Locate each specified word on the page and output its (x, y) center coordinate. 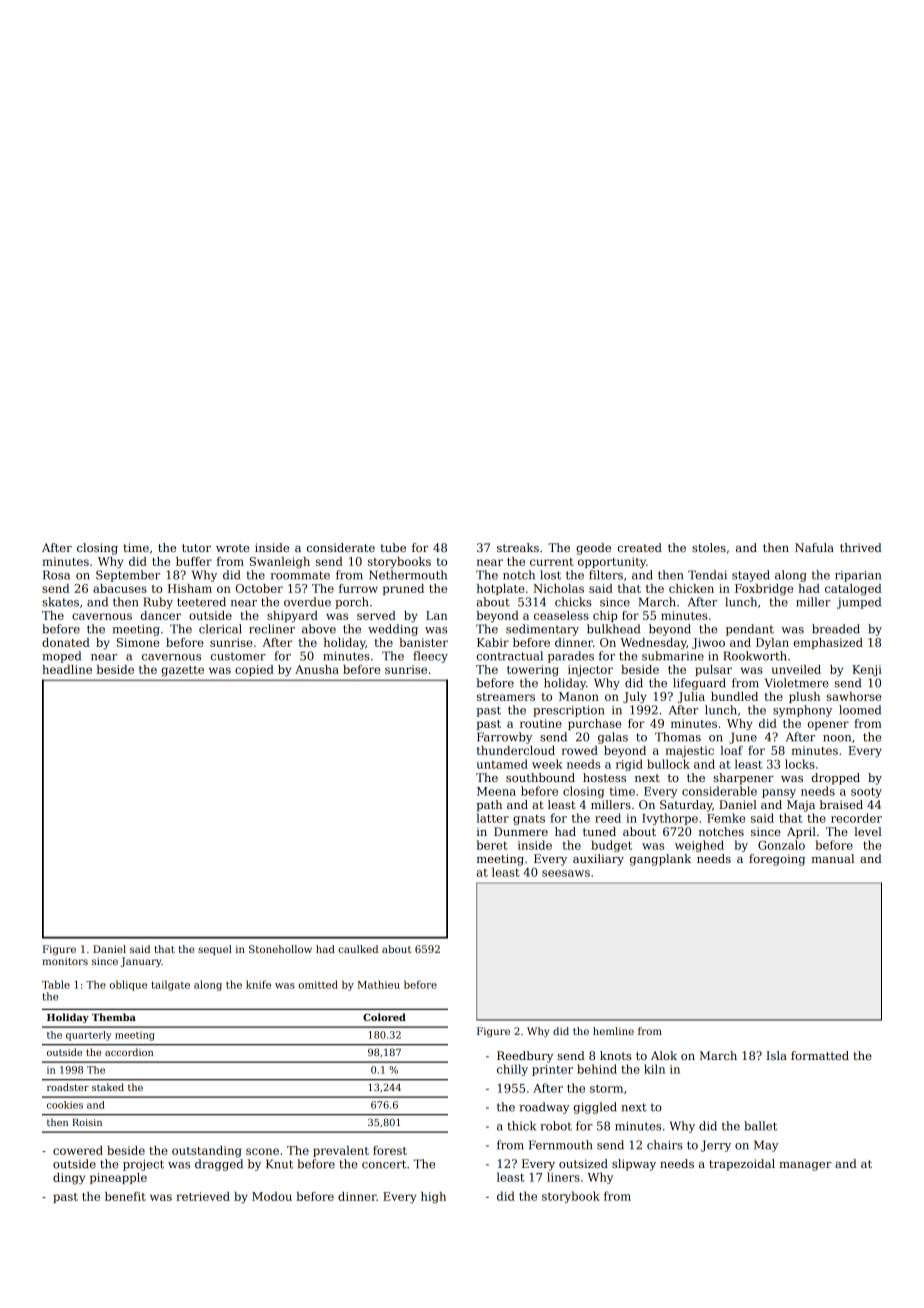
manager (805, 1166)
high (433, 1198)
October (259, 588)
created (640, 547)
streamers (506, 697)
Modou (272, 1196)
